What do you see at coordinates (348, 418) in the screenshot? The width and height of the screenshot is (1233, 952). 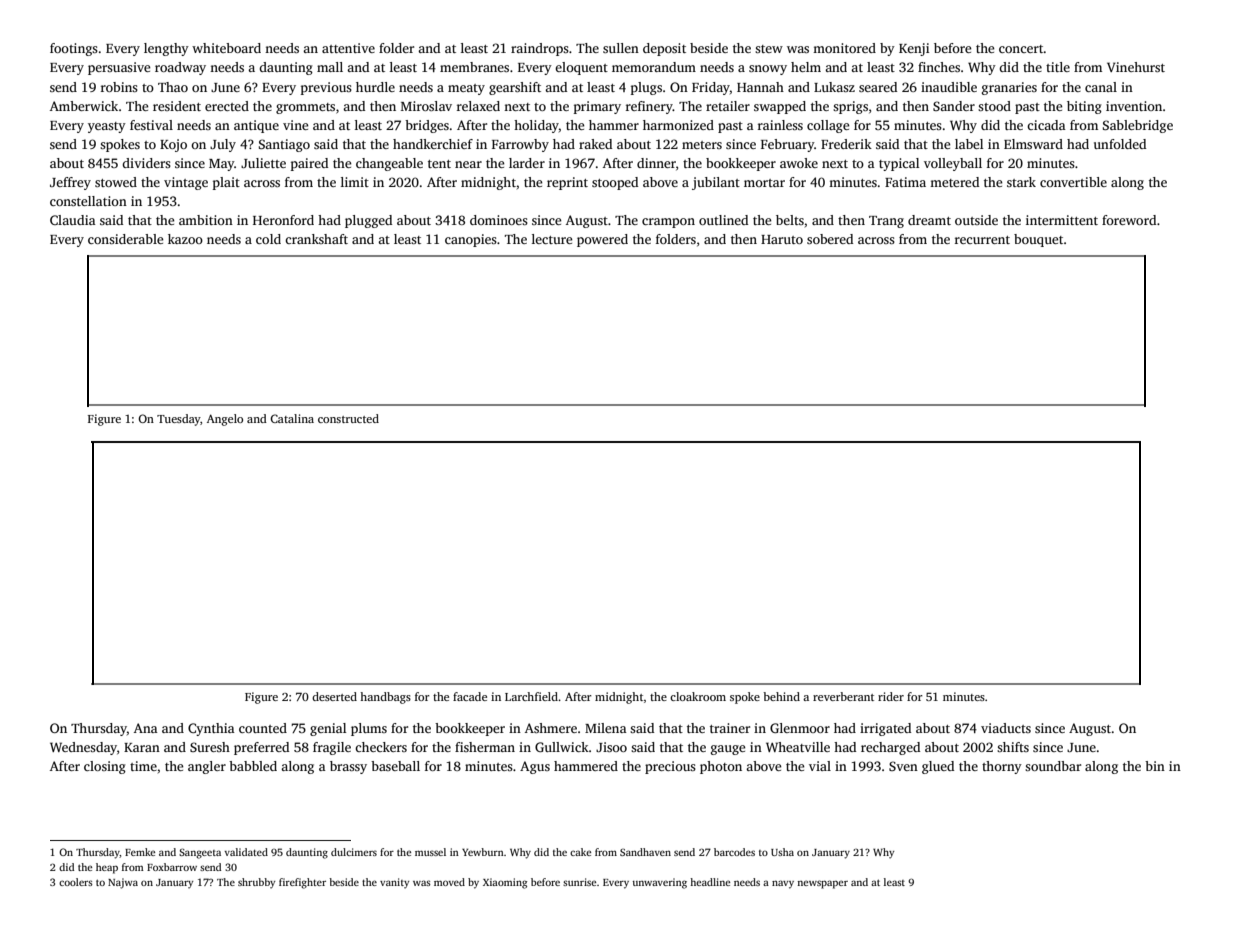 I see `constructed` at bounding box center [348, 418].
